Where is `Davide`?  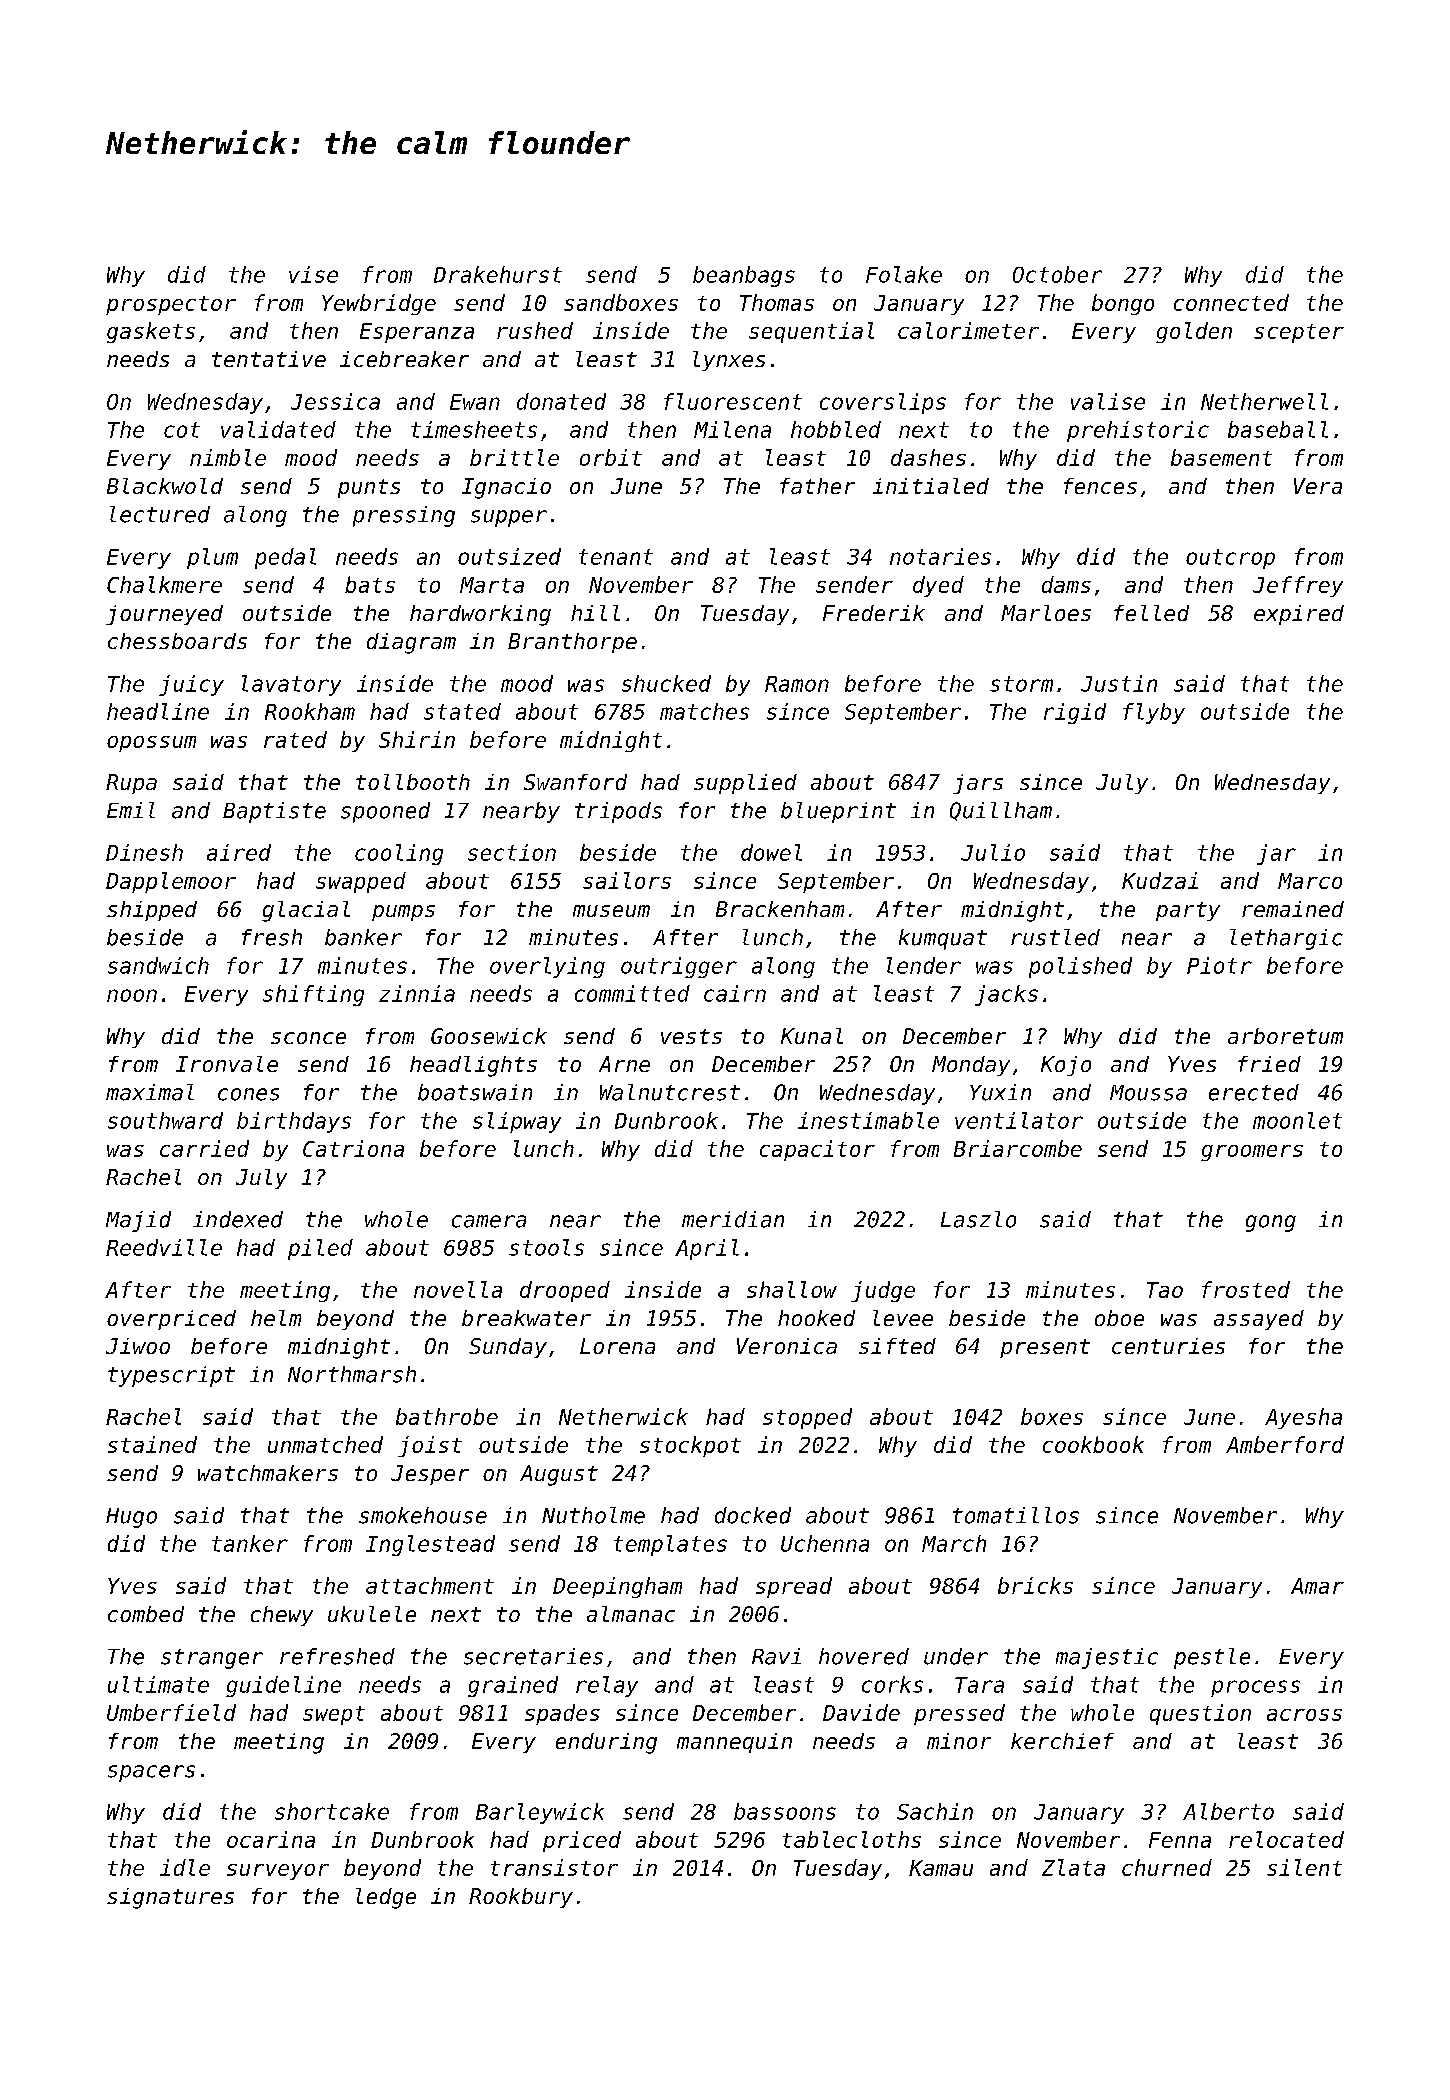
Davide is located at coordinates (861, 1712).
